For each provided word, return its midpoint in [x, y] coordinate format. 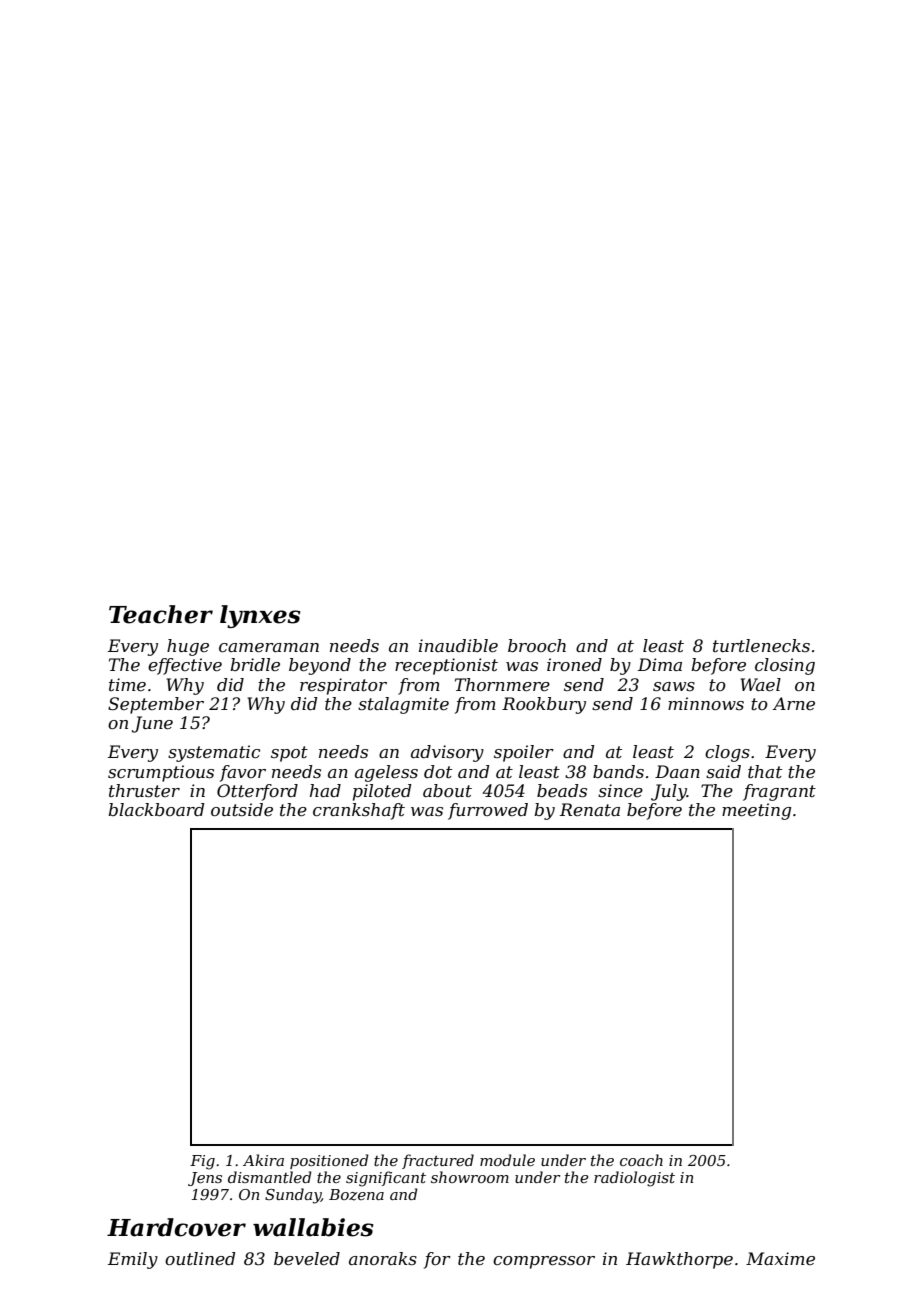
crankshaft [359, 811]
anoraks [383, 1258]
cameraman [269, 647]
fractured [438, 1161]
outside [242, 809]
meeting [756, 811]
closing [785, 666]
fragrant [779, 792]
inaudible [458, 645]
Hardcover [176, 1227]
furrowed [488, 811]
